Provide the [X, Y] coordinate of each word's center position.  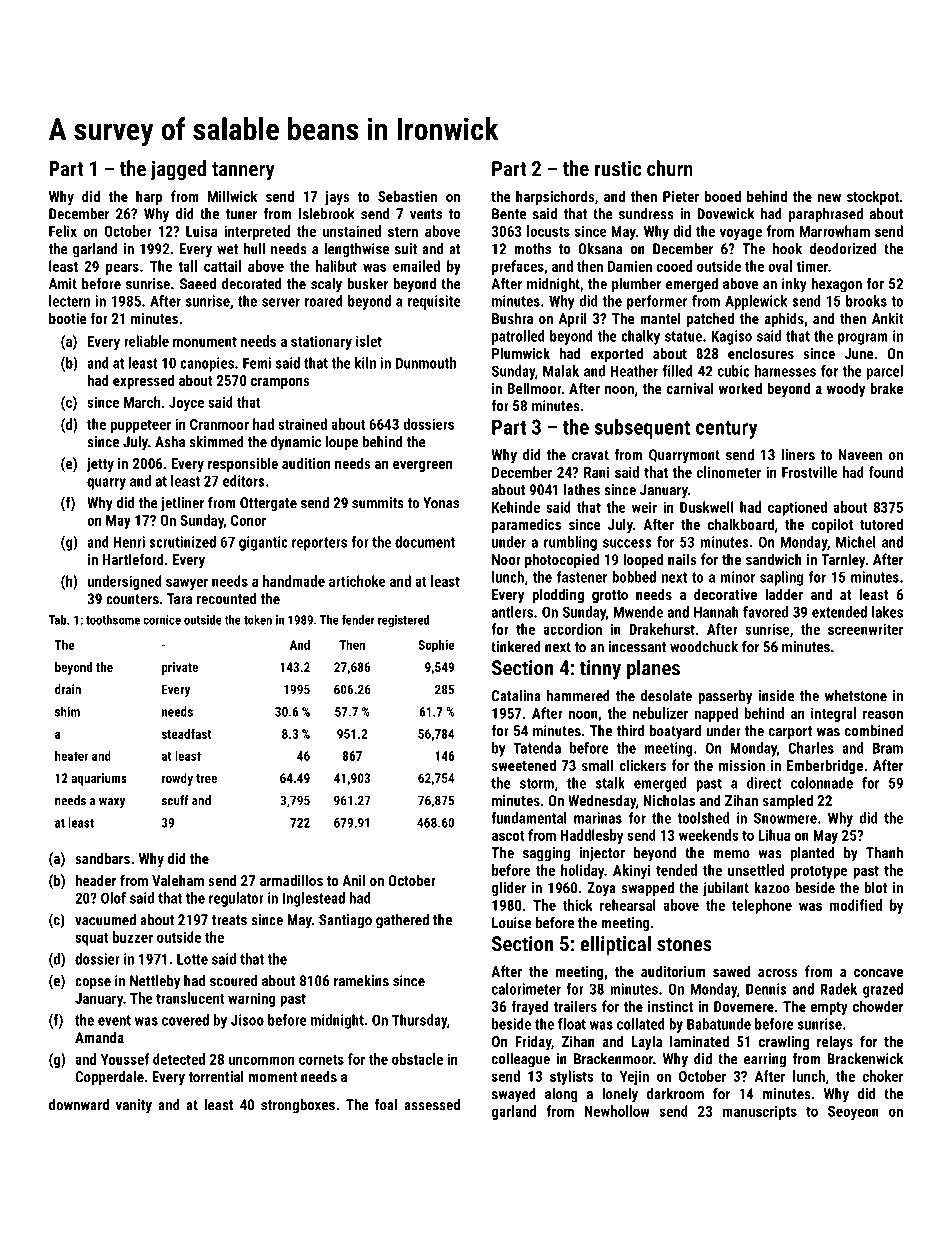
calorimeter [526, 989]
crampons [280, 383]
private [180, 668]
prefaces [518, 267]
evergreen [422, 466]
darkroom [675, 1094]
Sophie [436, 646]
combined [874, 731]
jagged [178, 170]
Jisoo [247, 1020]
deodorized [843, 249]
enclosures [761, 353]
